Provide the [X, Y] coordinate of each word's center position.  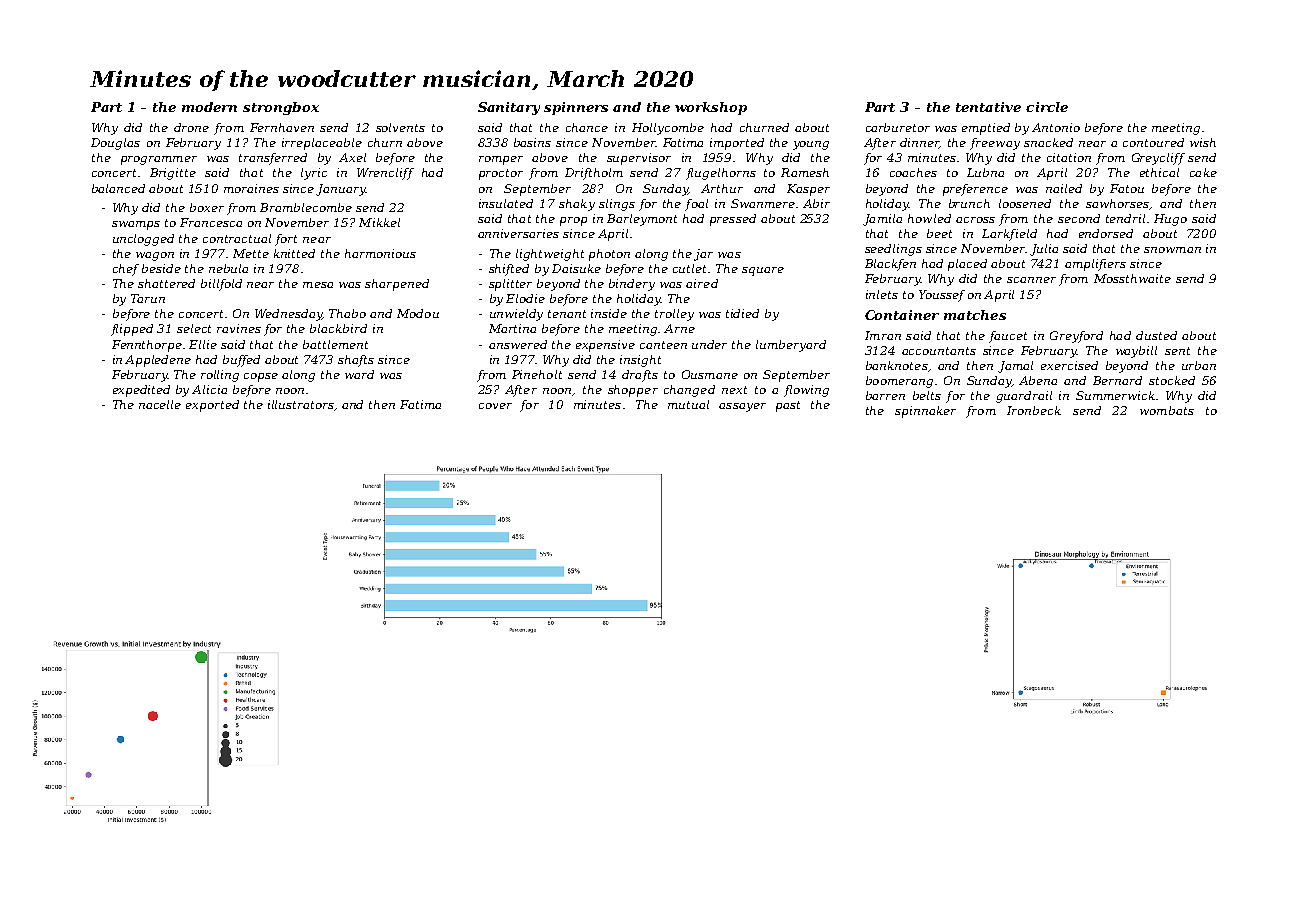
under [709, 344]
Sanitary [509, 108]
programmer [159, 160]
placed [967, 265]
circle [1047, 107]
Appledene [158, 361]
